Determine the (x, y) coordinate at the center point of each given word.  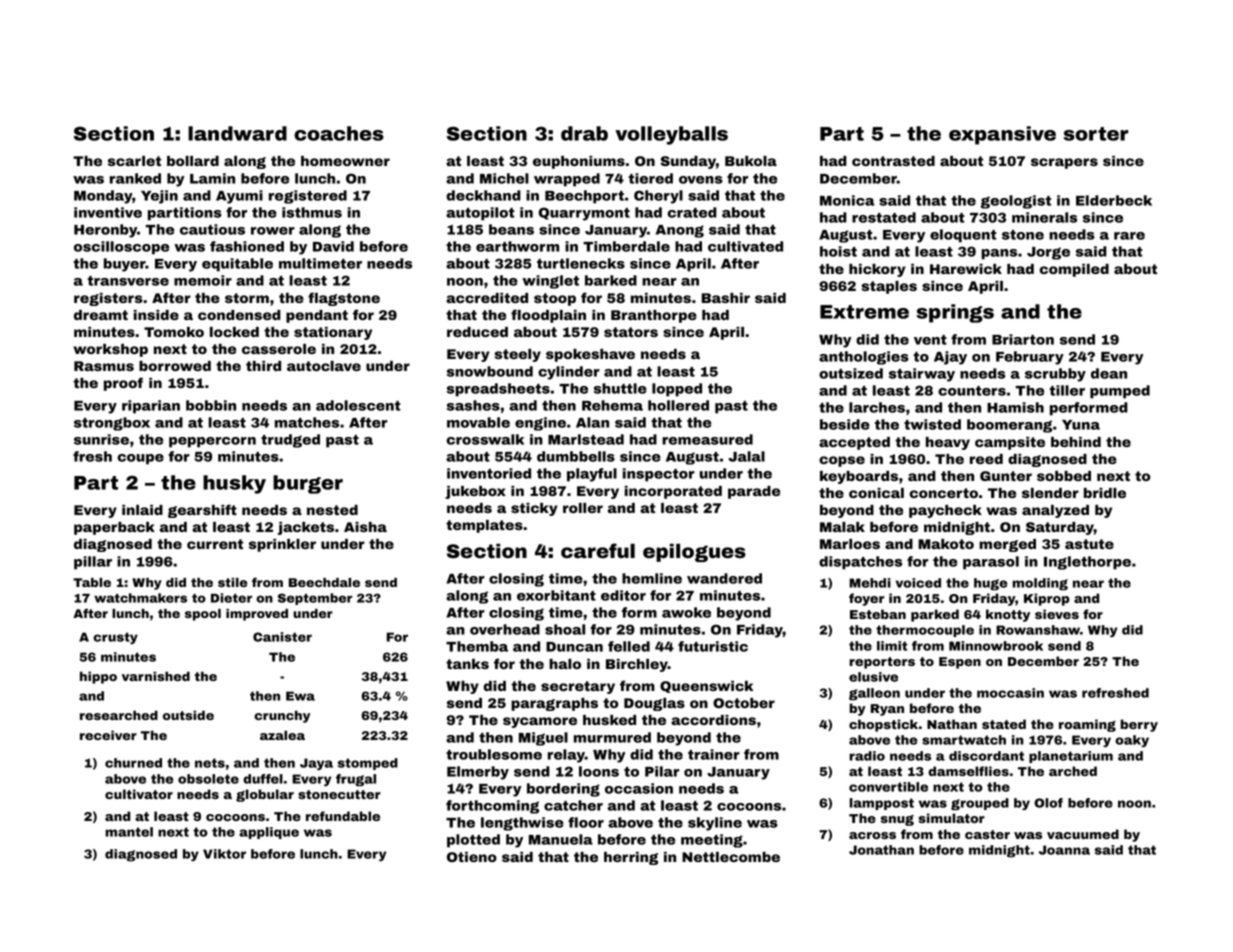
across (872, 835)
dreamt (101, 315)
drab (584, 133)
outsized (851, 373)
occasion (639, 788)
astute (1089, 544)
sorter (1095, 134)
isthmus (312, 212)
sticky (534, 509)
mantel (129, 832)
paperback (114, 528)
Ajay (950, 358)
